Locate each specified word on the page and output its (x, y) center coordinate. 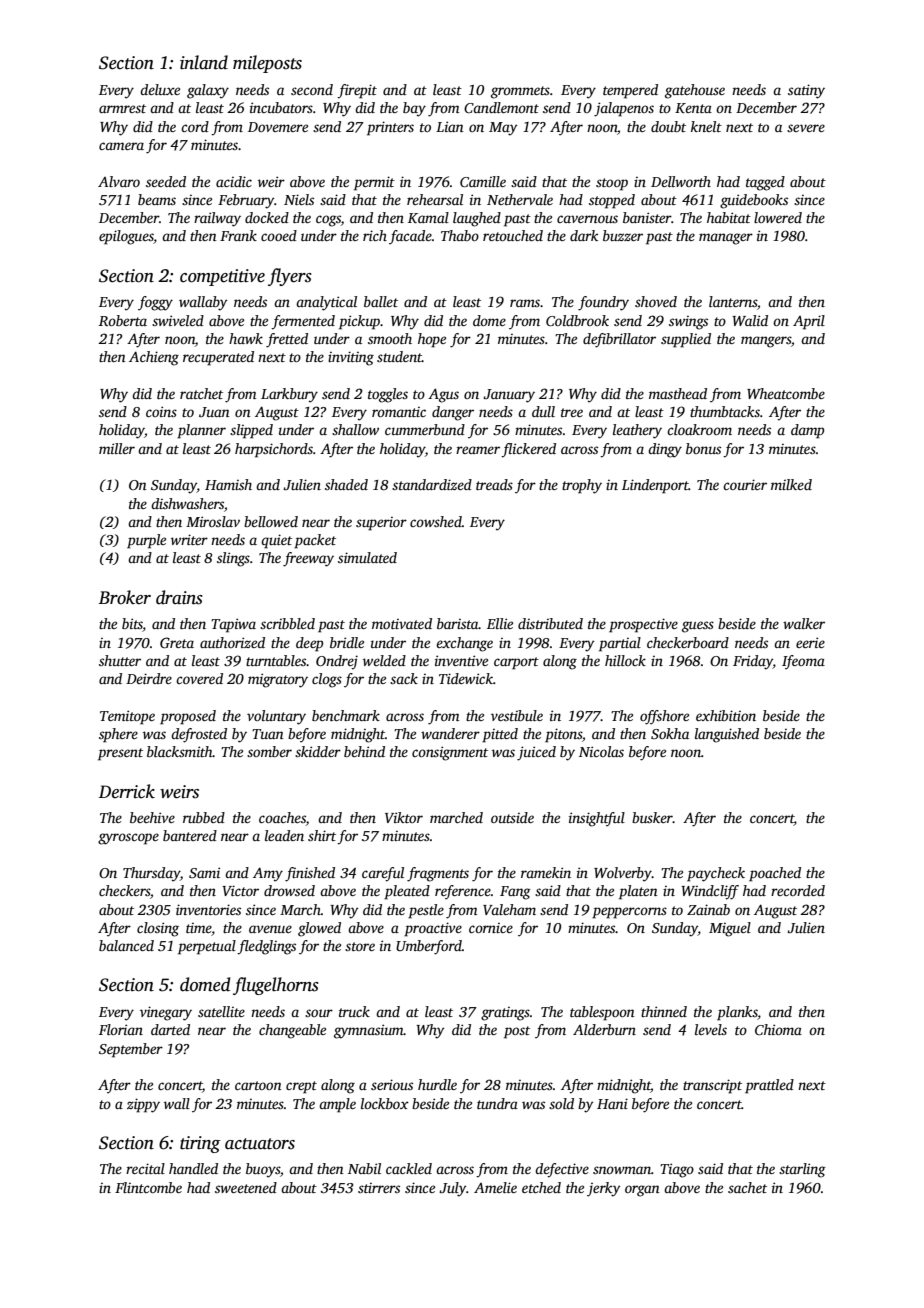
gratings (505, 1014)
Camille (483, 181)
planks (737, 1013)
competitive (222, 277)
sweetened (246, 1187)
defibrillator (619, 340)
